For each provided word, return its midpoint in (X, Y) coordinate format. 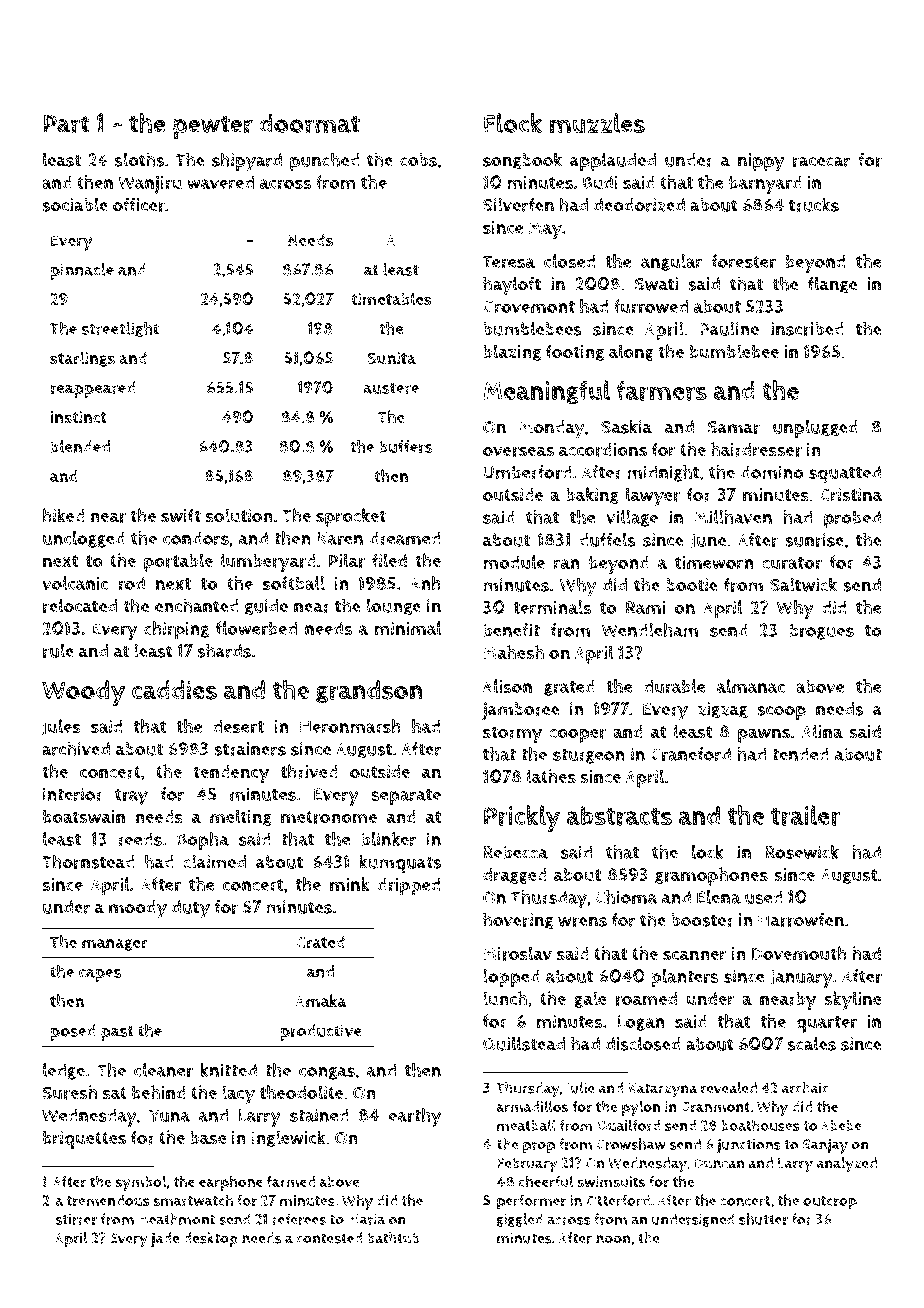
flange (832, 285)
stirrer (76, 1219)
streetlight (120, 330)
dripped (409, 886)
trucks (814, 204)
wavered (220, 182)
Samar (734, 427)
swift (181, 515)
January (801, 979)
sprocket (351, 517)
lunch (505, 998)
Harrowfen (801, 920)
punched (325, 161)
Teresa (509, 262)
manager (114, 945)
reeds (140, 839)
